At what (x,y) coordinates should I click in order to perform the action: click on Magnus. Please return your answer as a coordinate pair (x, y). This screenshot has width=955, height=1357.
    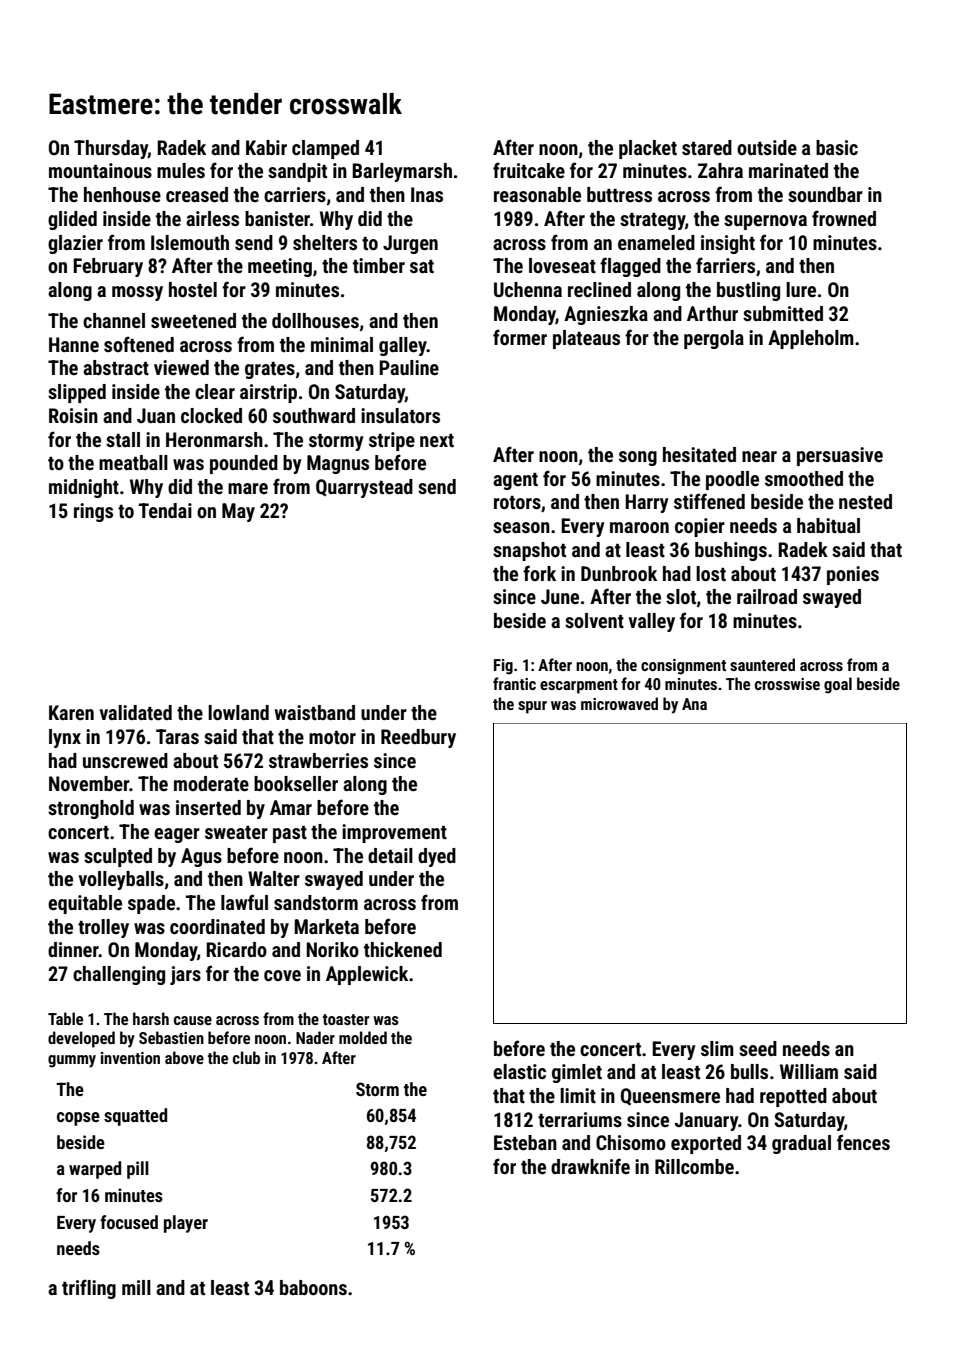
    Looking at the image, I should click on (338, 464).
